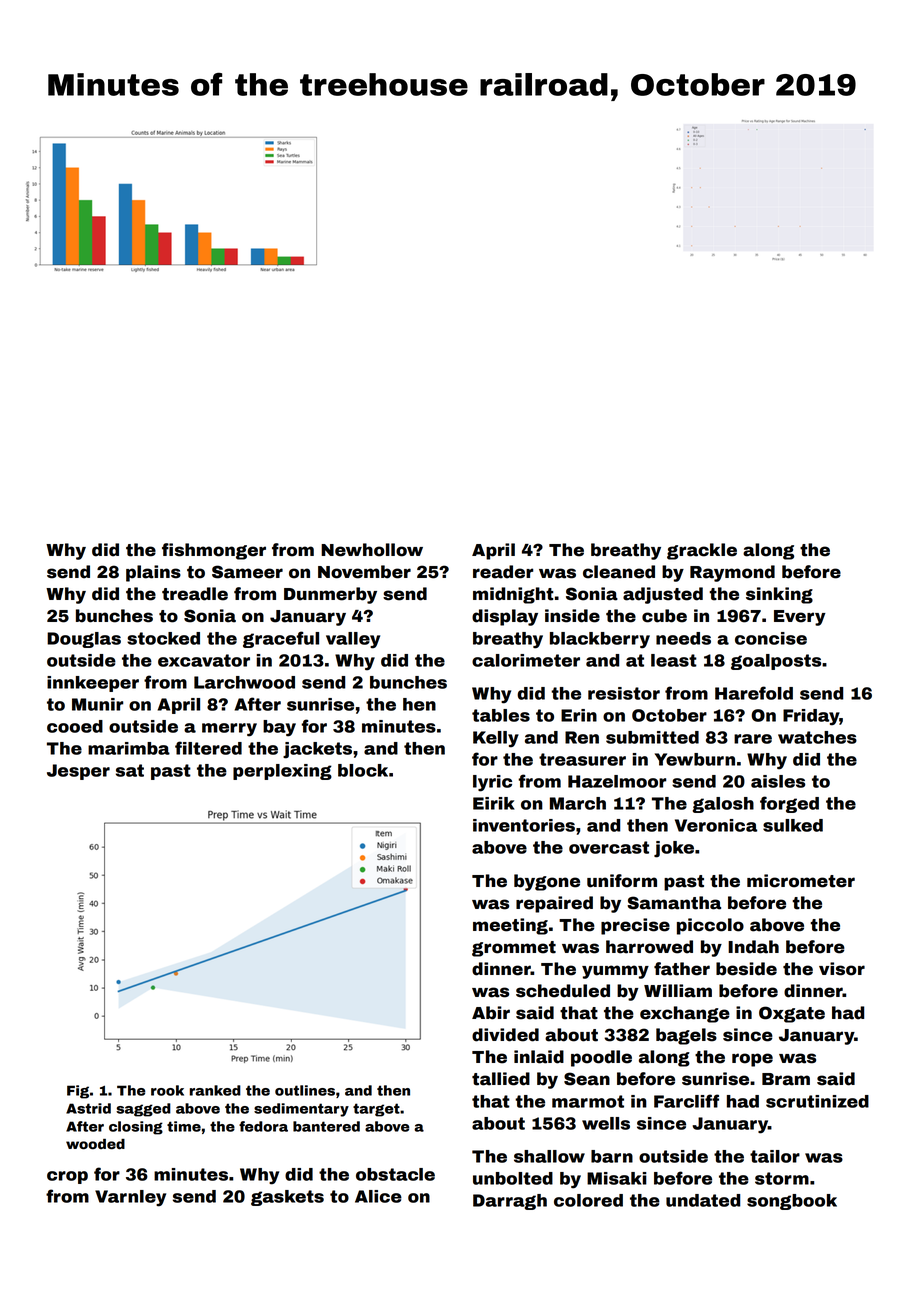 This screenshot has width=924, height=1308. What do you see at coordinates (782, 1178) in the screenshot?
I see `storm` at bounding box center [782, 1178].
